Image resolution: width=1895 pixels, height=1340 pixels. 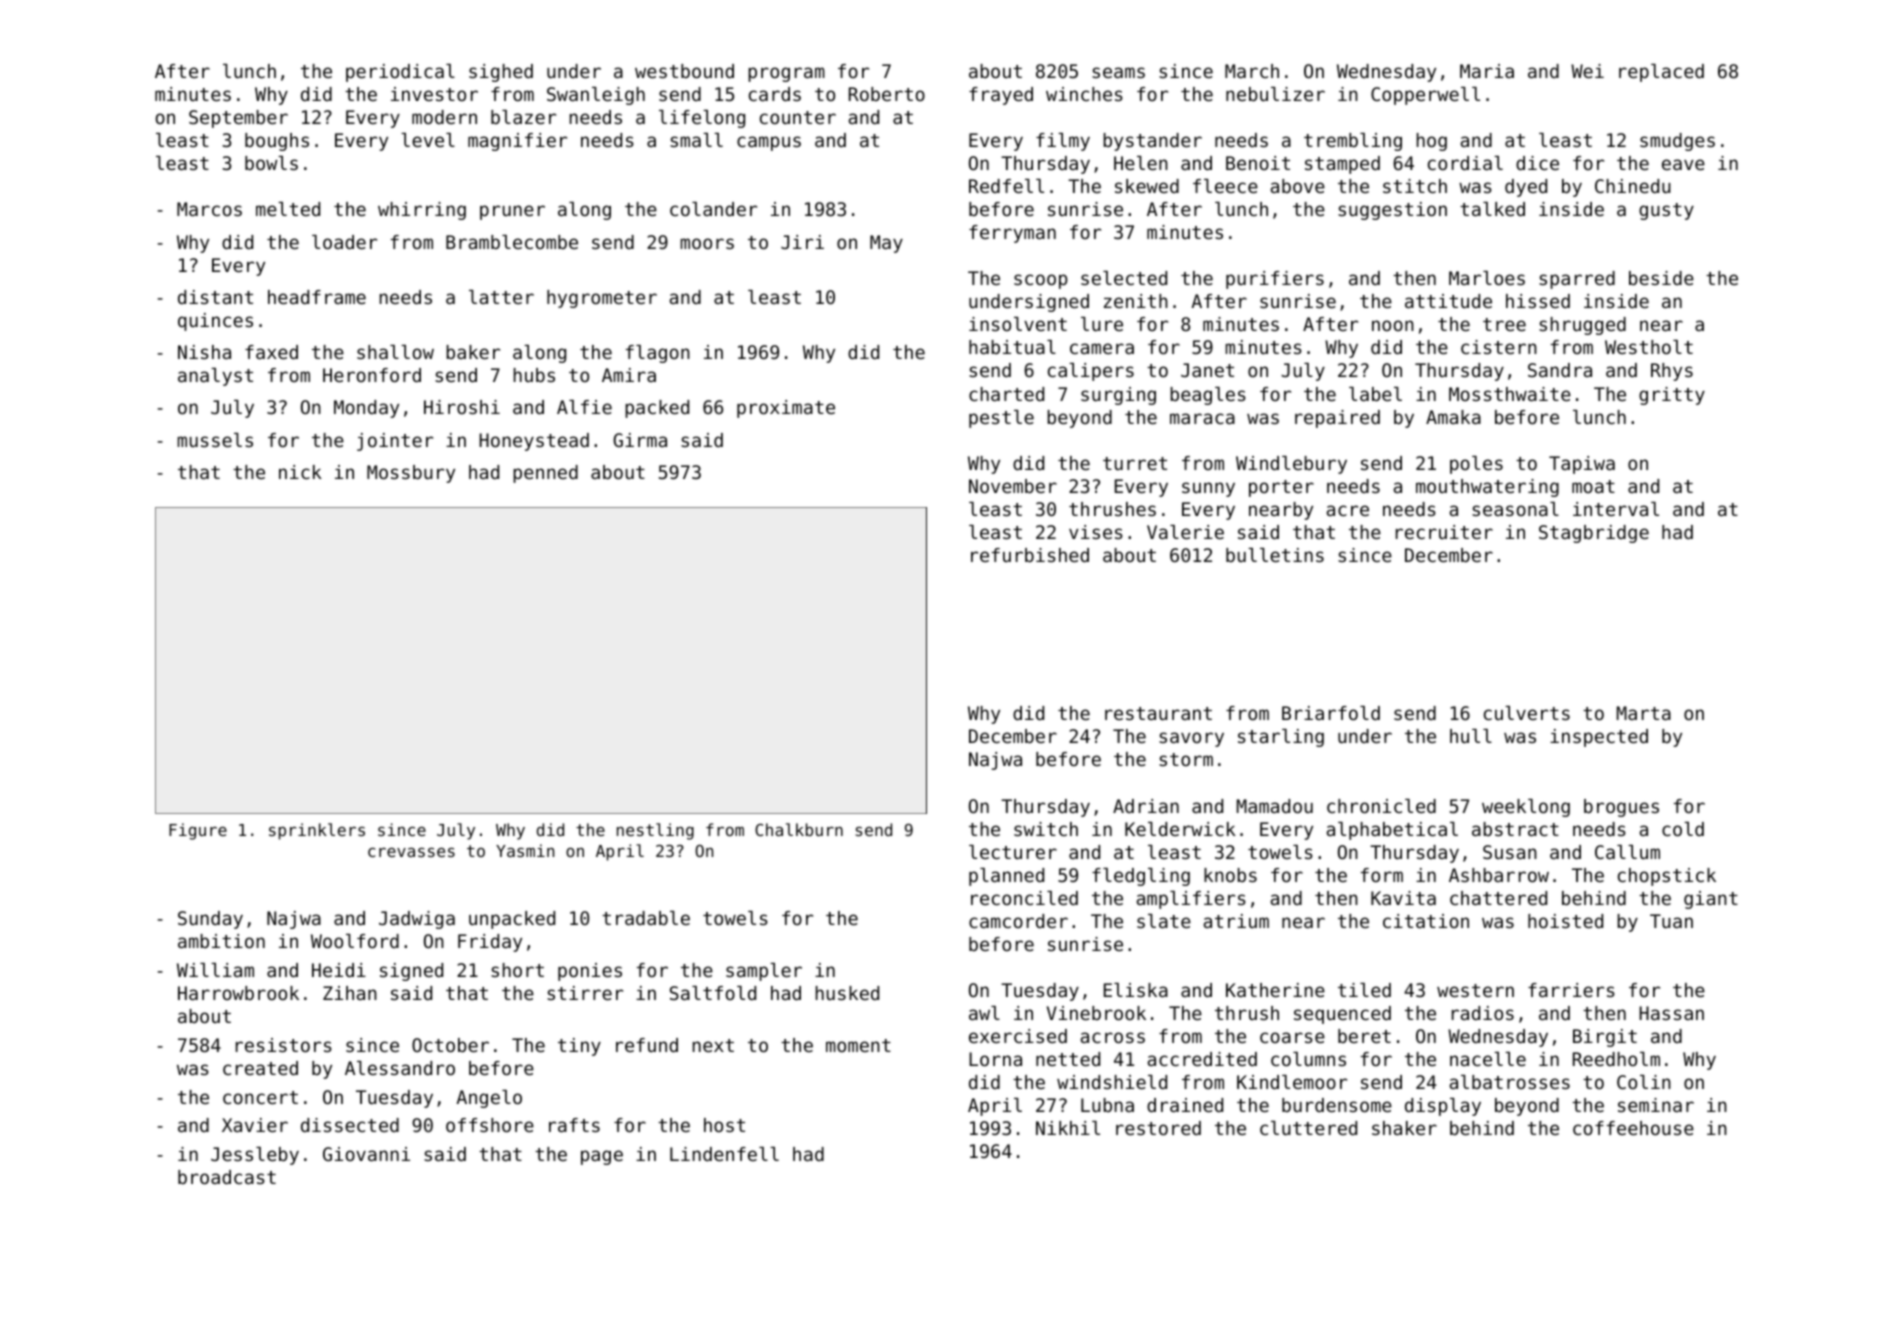 What do you see at coordinates (1471, 736) in the screenshot?
I see `hull` at bounding box center [1471, 736].
